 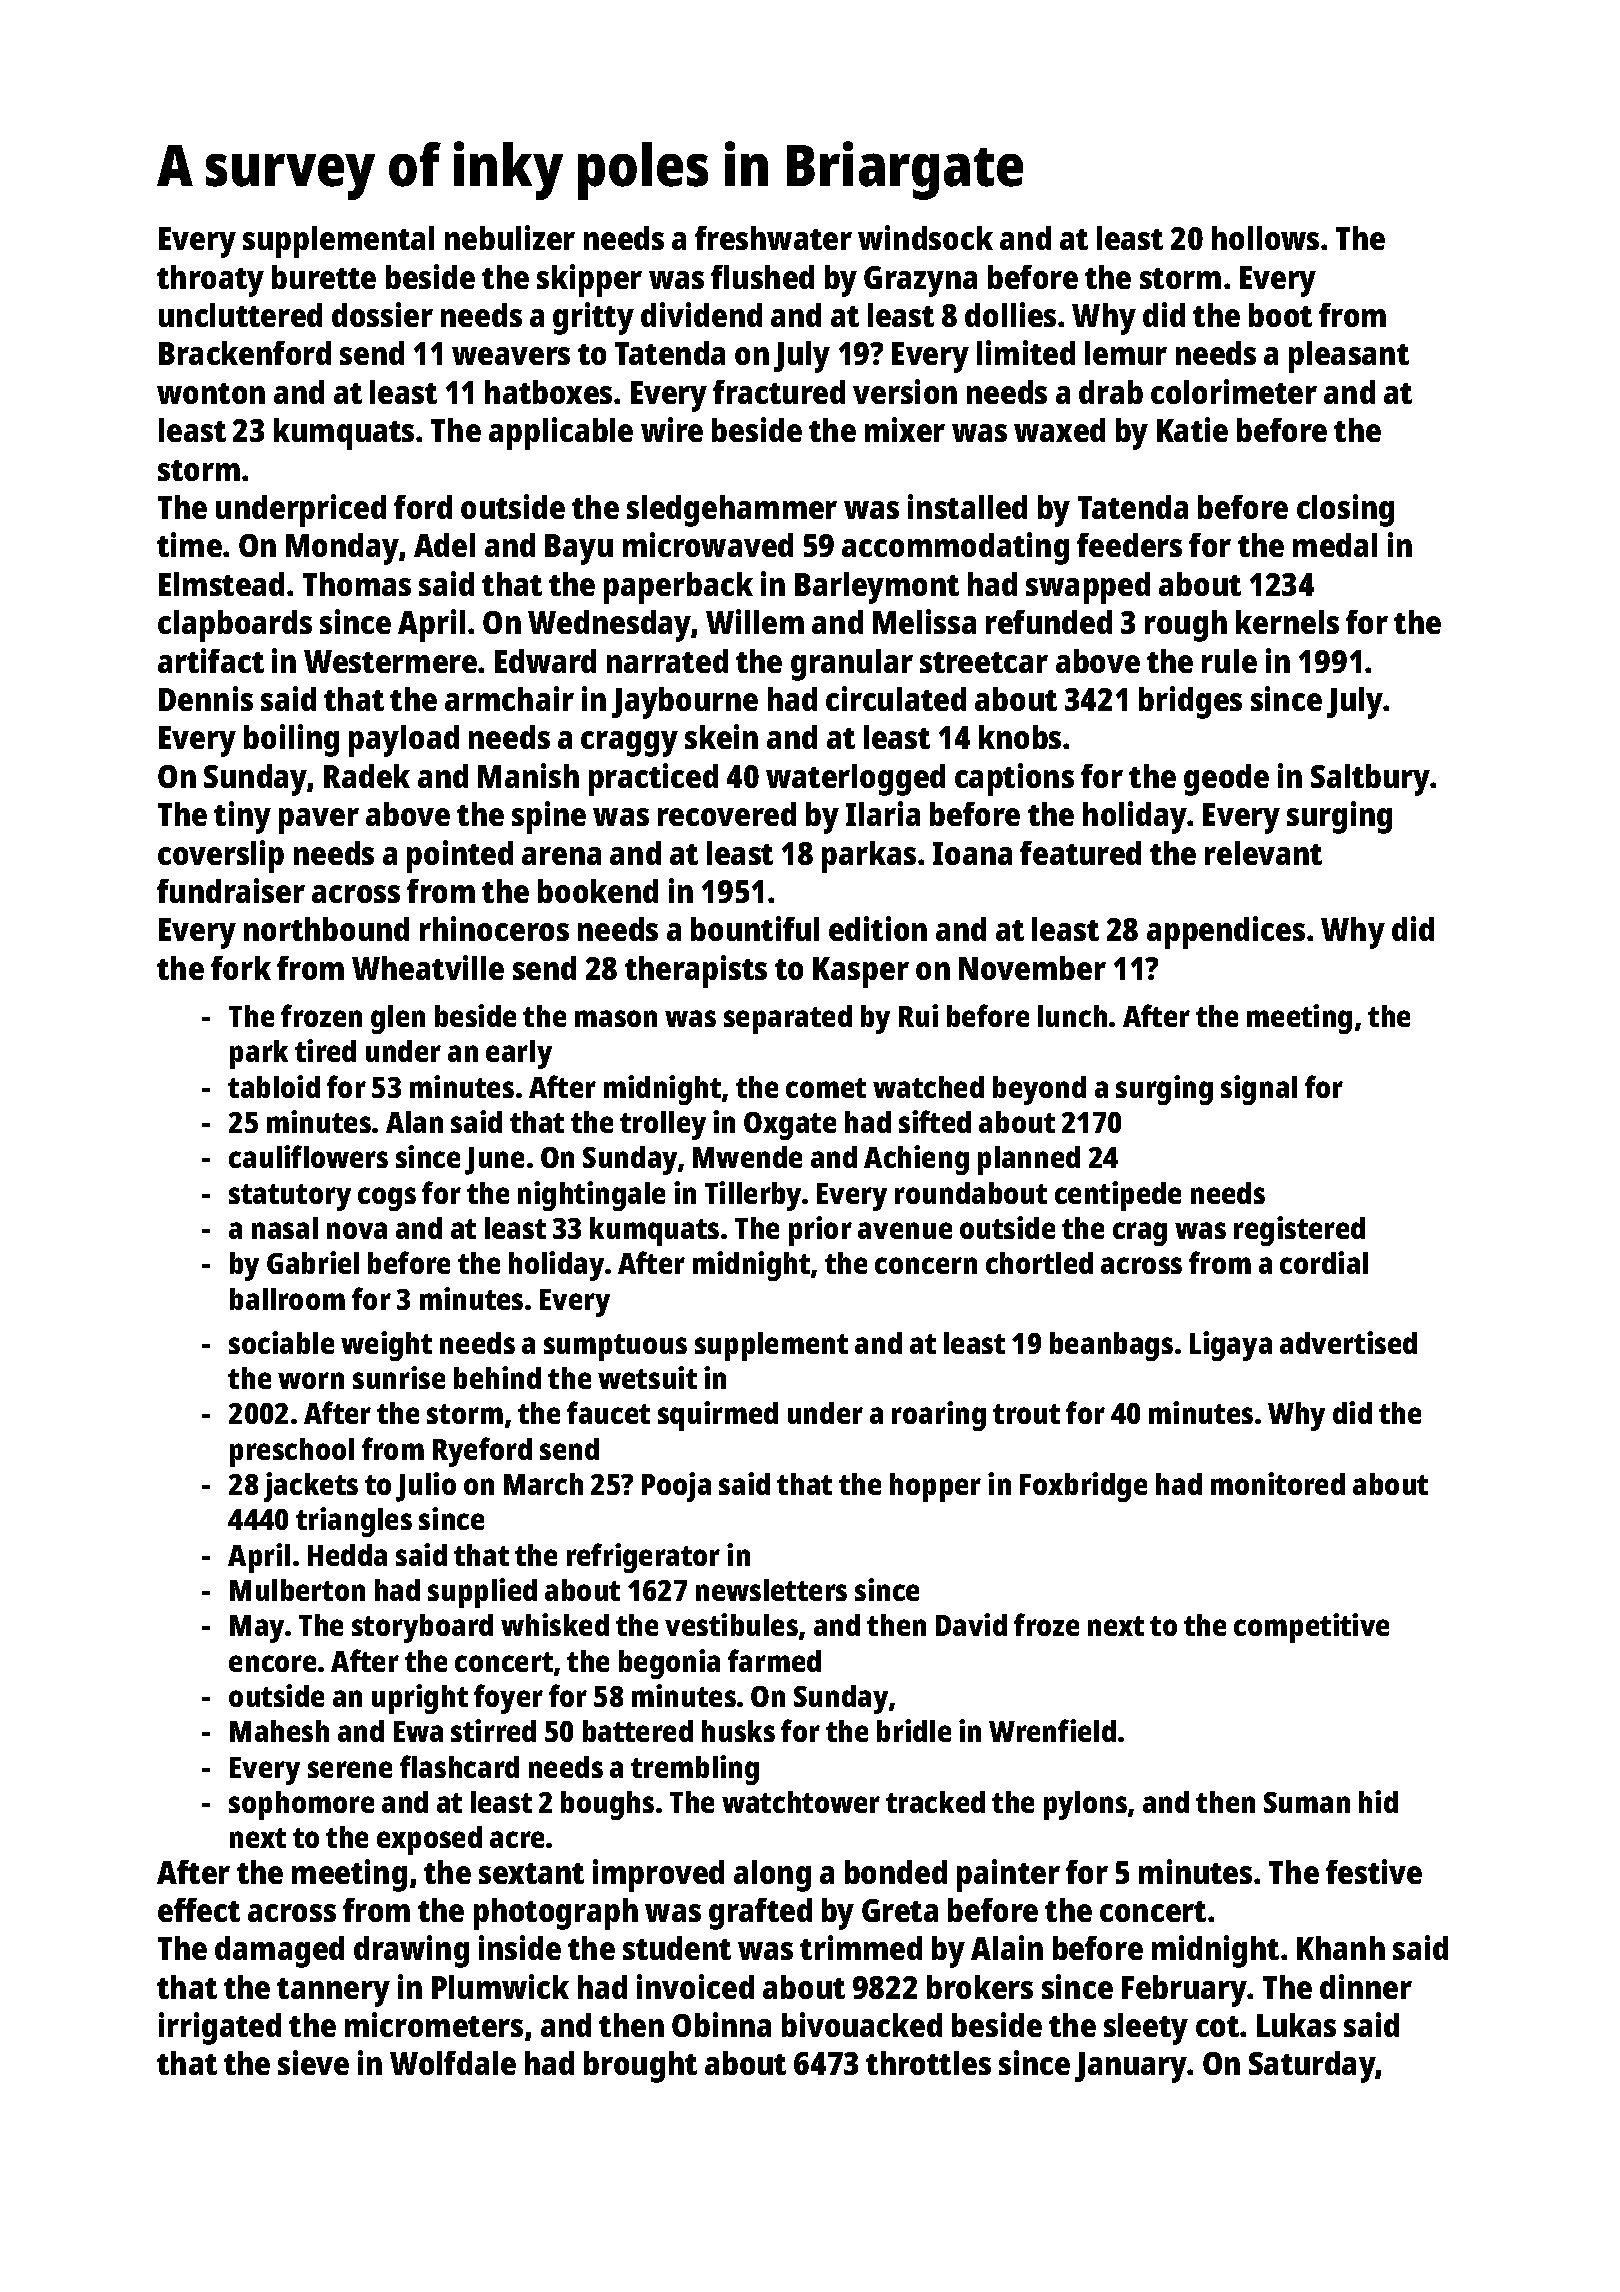 What do you see at coordinates (1371, 780) in the image?
I see `Saltbury` at bounding box center [1371, 780].
